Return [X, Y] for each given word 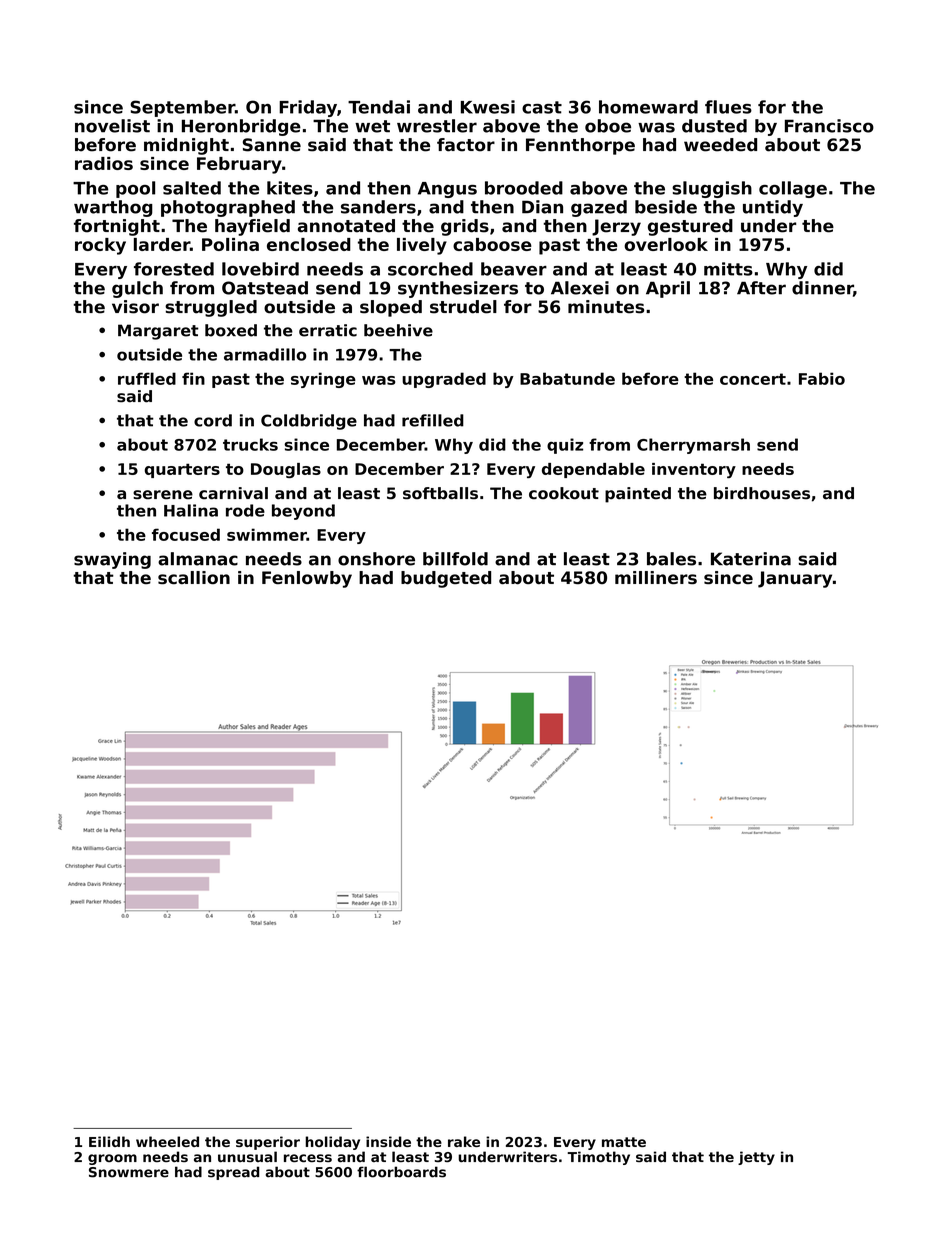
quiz [565, 446]
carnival [233, 493]
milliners [656, 577]
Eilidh [109, 1141]
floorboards [401, 1172]
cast [542, 107]
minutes [606, 307]
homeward [648, 107]
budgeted [446, 579]
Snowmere [129, 1172]
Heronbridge [241, 127]
